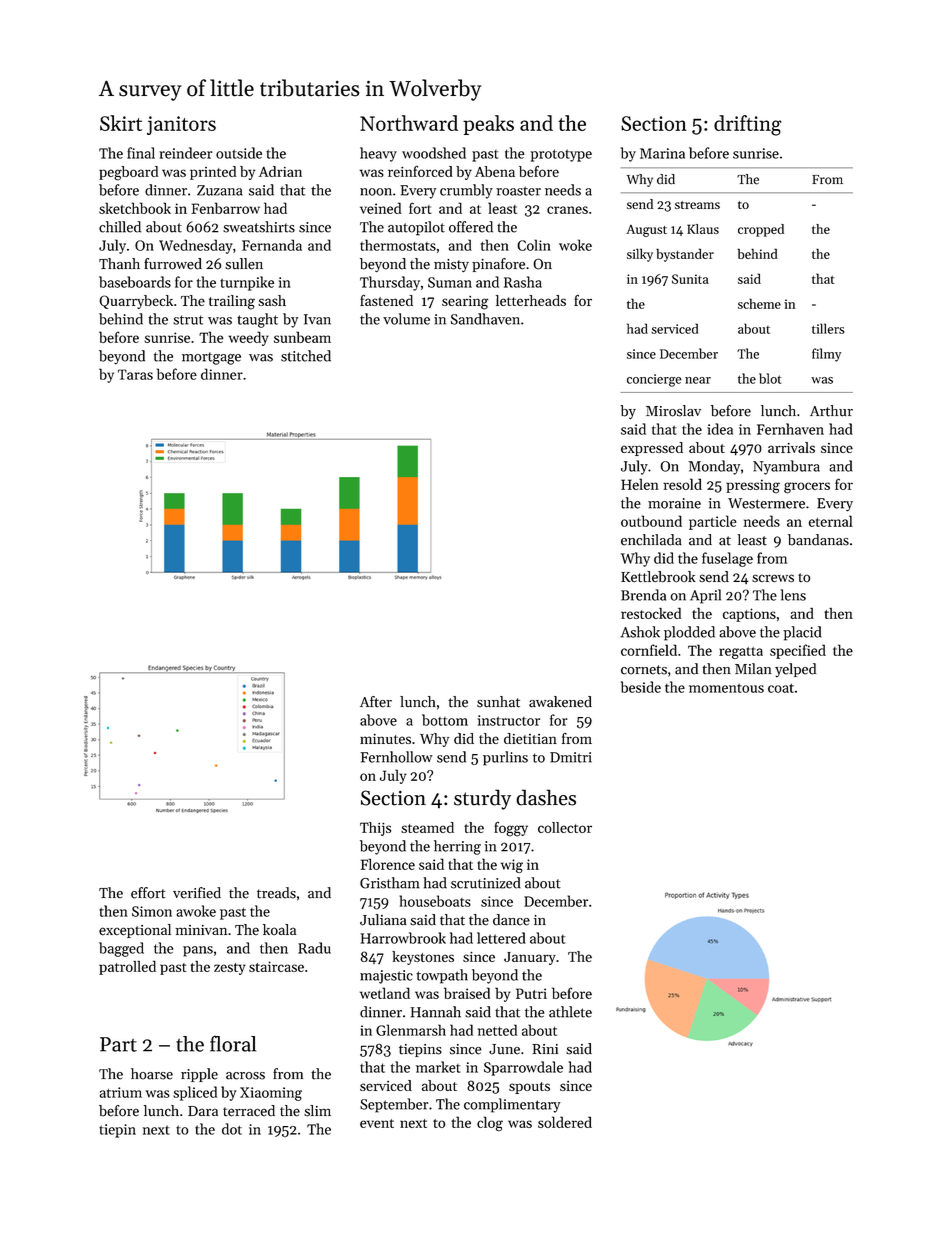  What do you see at coordinates (565, 827) in the page?
I see `collector` at bounding box center [565, 827].
